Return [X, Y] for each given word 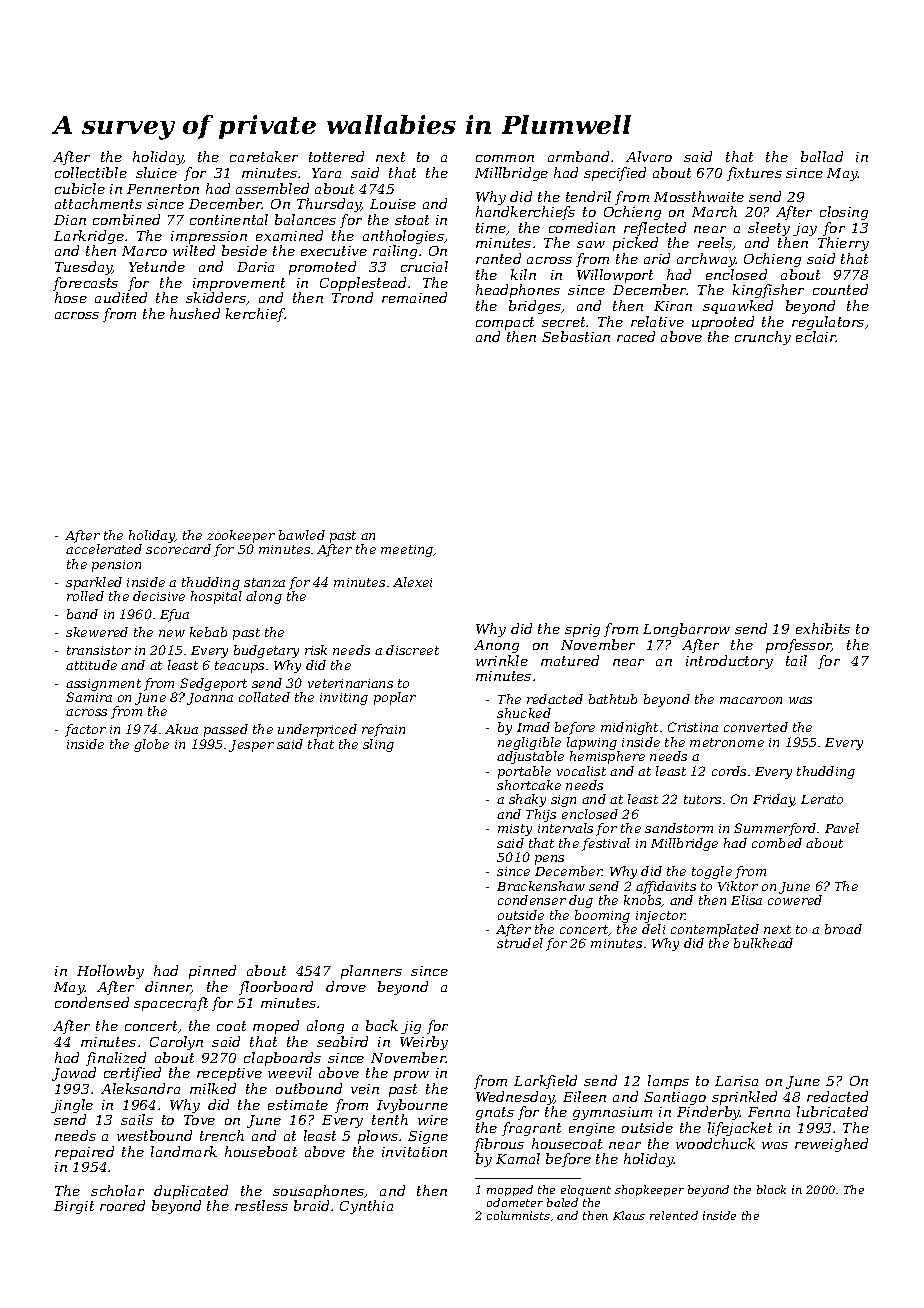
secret [564, 322]
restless [261, 1205]
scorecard [178, 549]
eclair [816, 336]
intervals [565, 828]
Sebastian [576, 336]
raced [636, 336]
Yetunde [157, 266]
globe [151, 745]
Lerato [822, 799]
